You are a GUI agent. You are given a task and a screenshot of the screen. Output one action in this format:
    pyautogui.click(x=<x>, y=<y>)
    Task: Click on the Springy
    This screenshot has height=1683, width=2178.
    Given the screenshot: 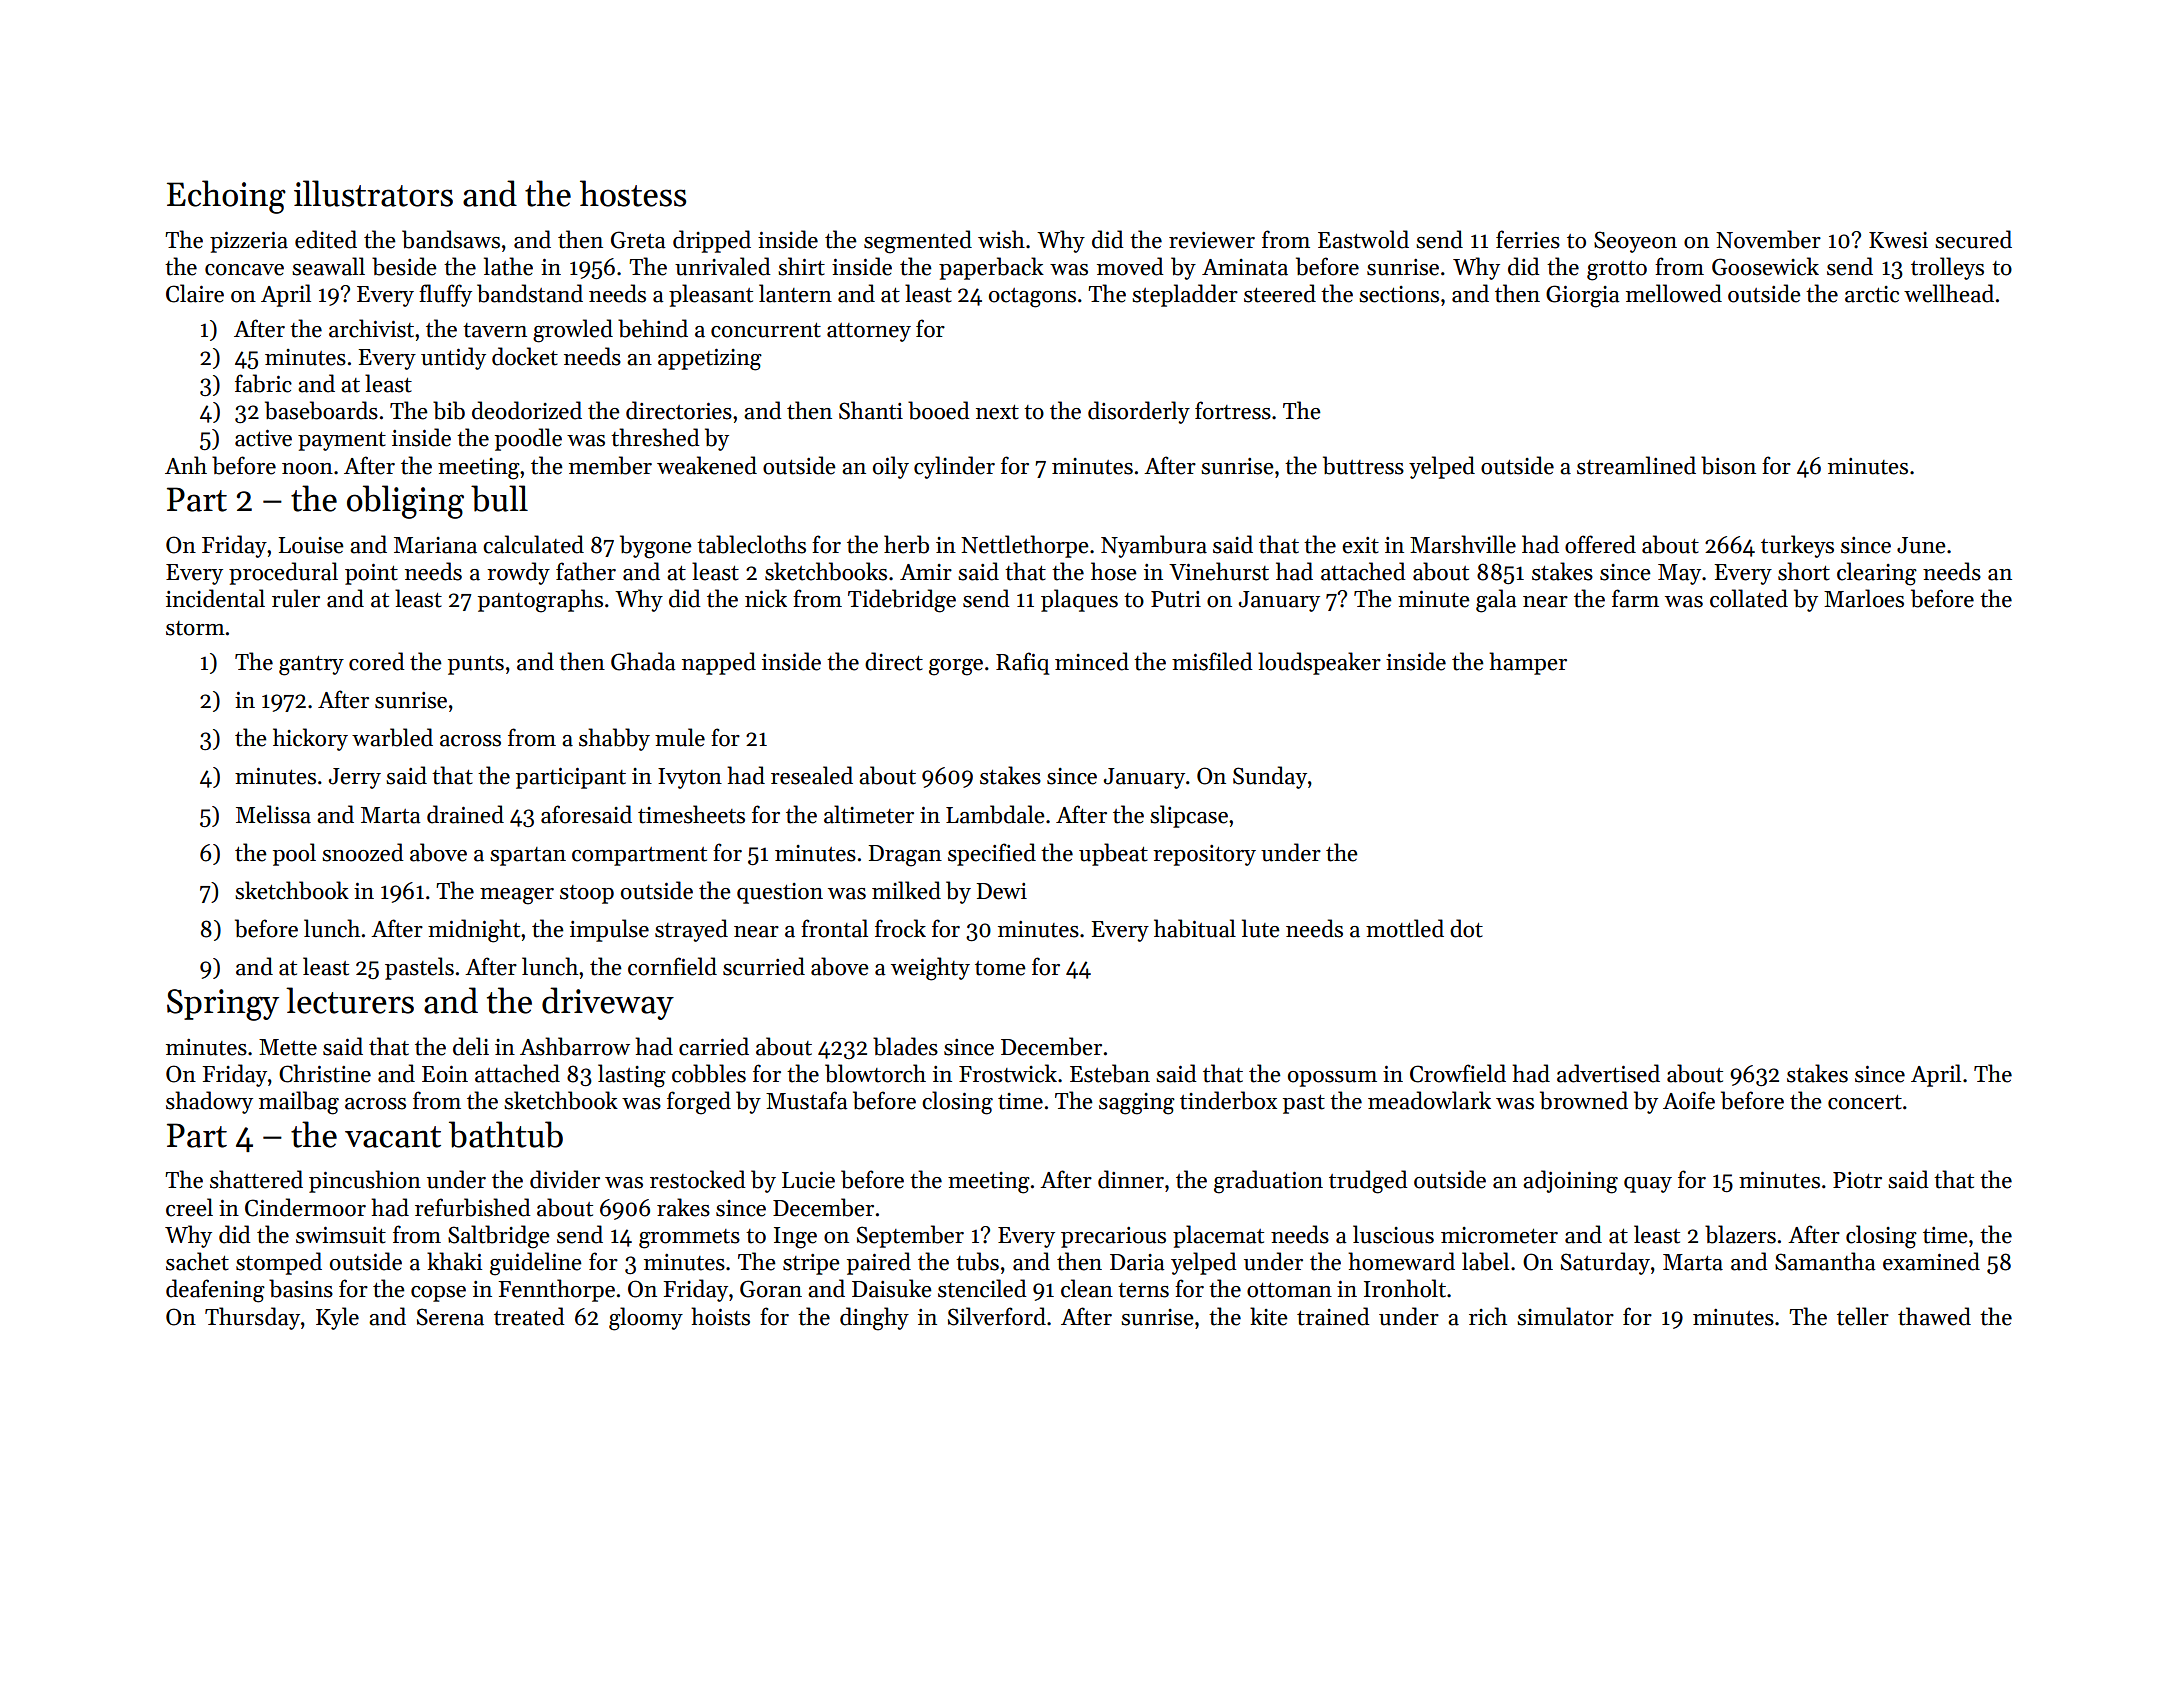 What is the action you would take?
    pyautogui.click(x=223, y=1005)
